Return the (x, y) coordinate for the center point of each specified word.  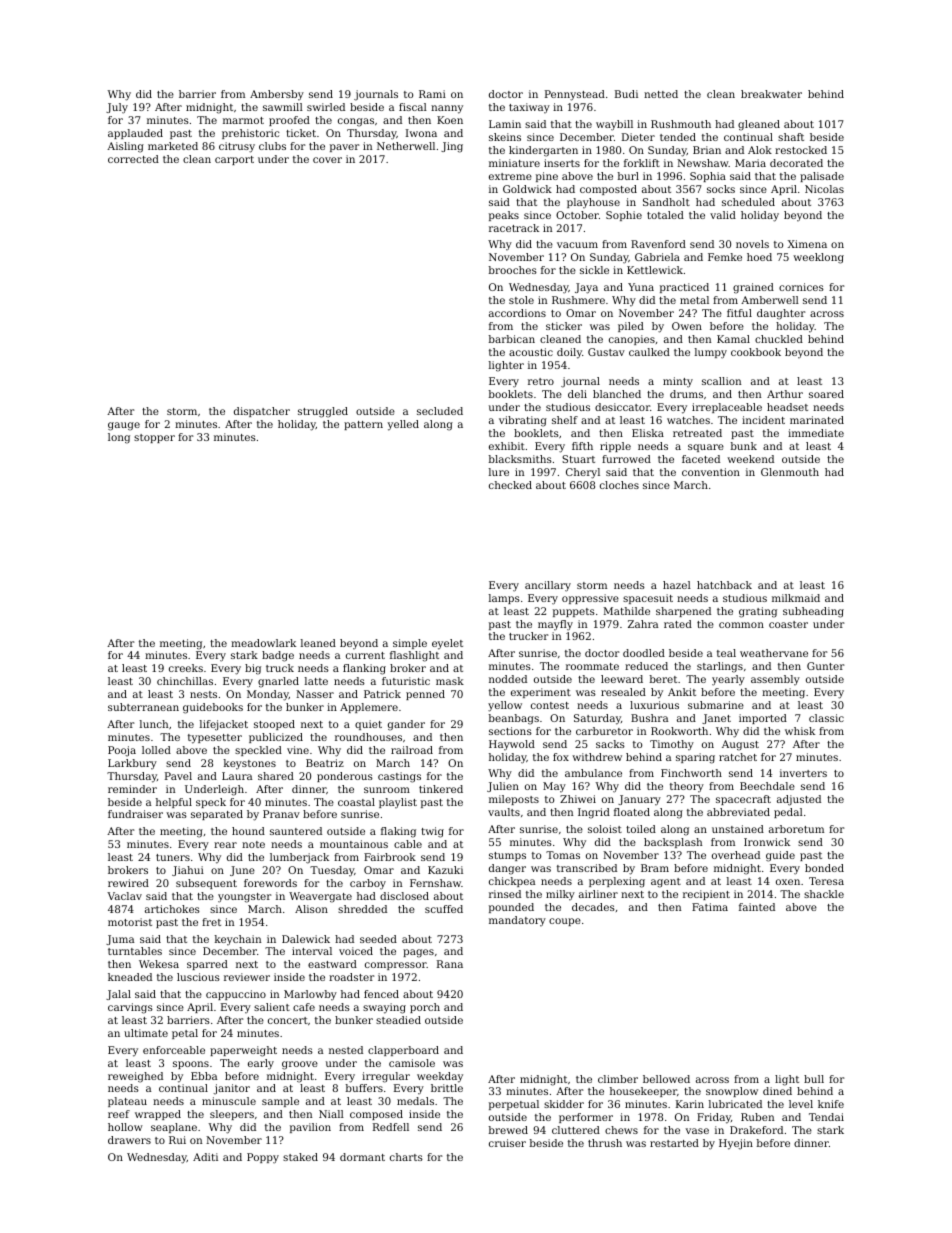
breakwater (771, 94)
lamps (504, 599)
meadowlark (263, 643)
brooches (513, 270)
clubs (272, 146)
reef (119, 1114)
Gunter (826, 666)
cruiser (507, 1143)
